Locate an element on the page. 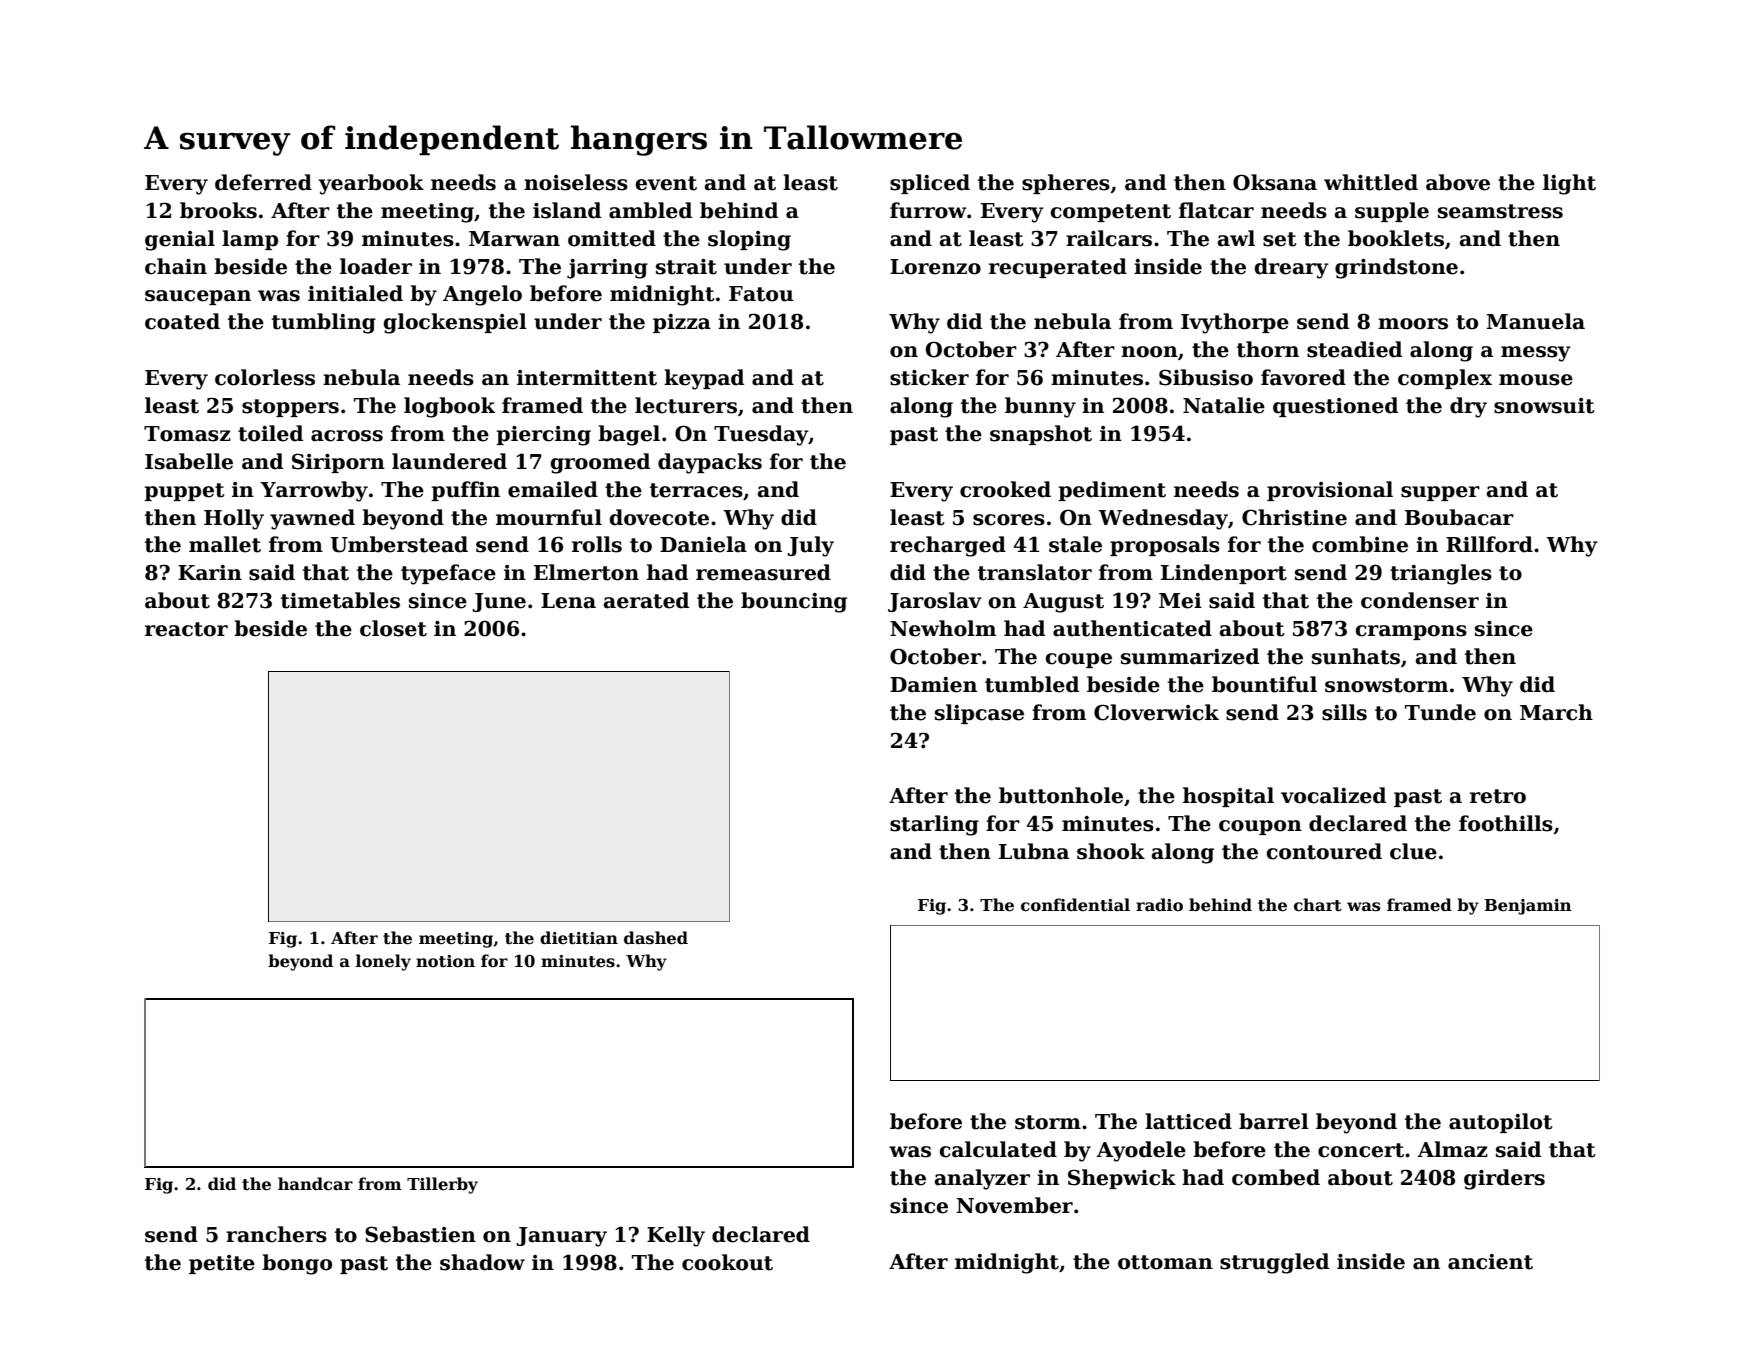  Damien is located at coordinates (933, 685).
